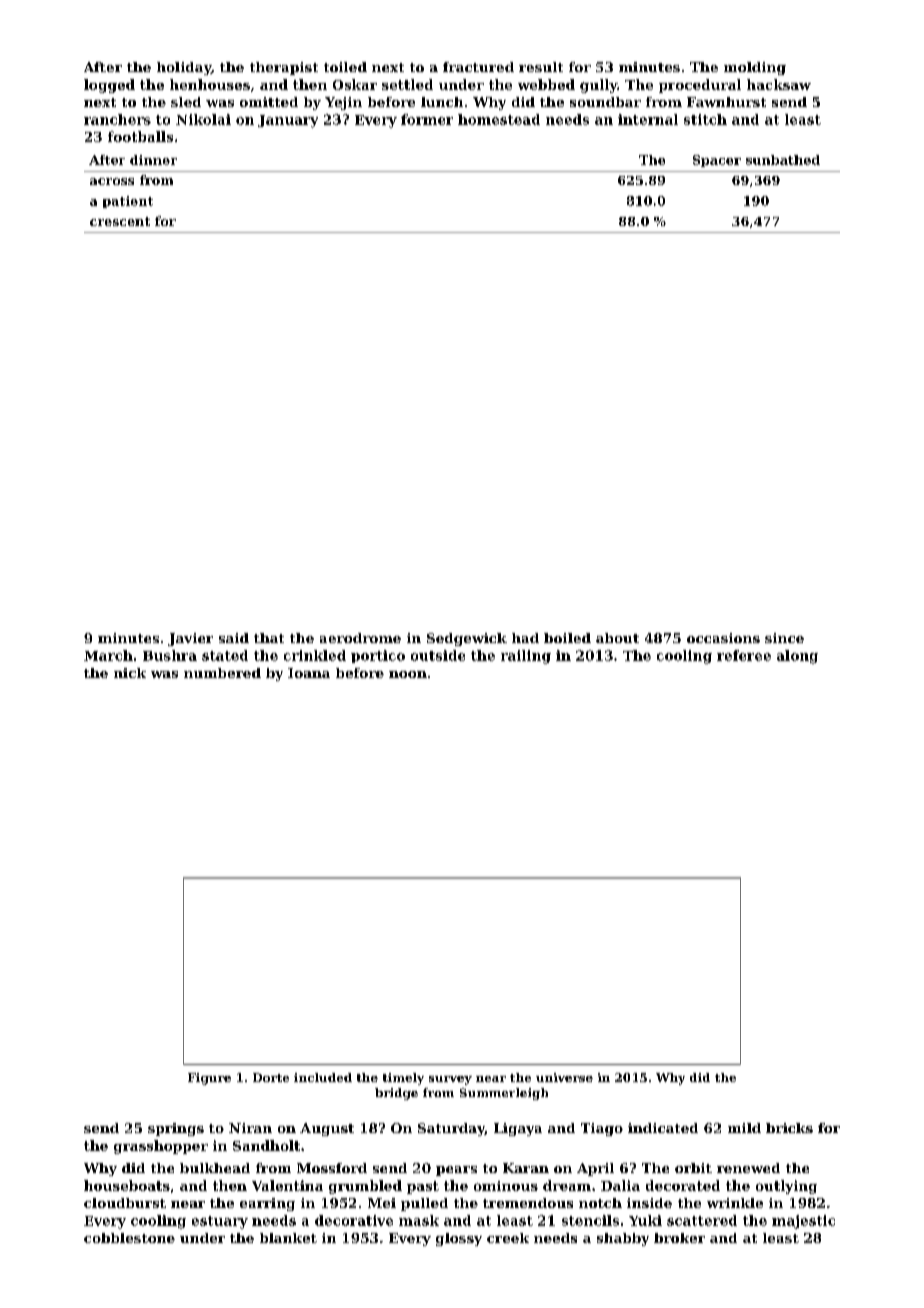 The width and height of the screenshot is (924, 1308). I want to click on along, so click(797, 657).
